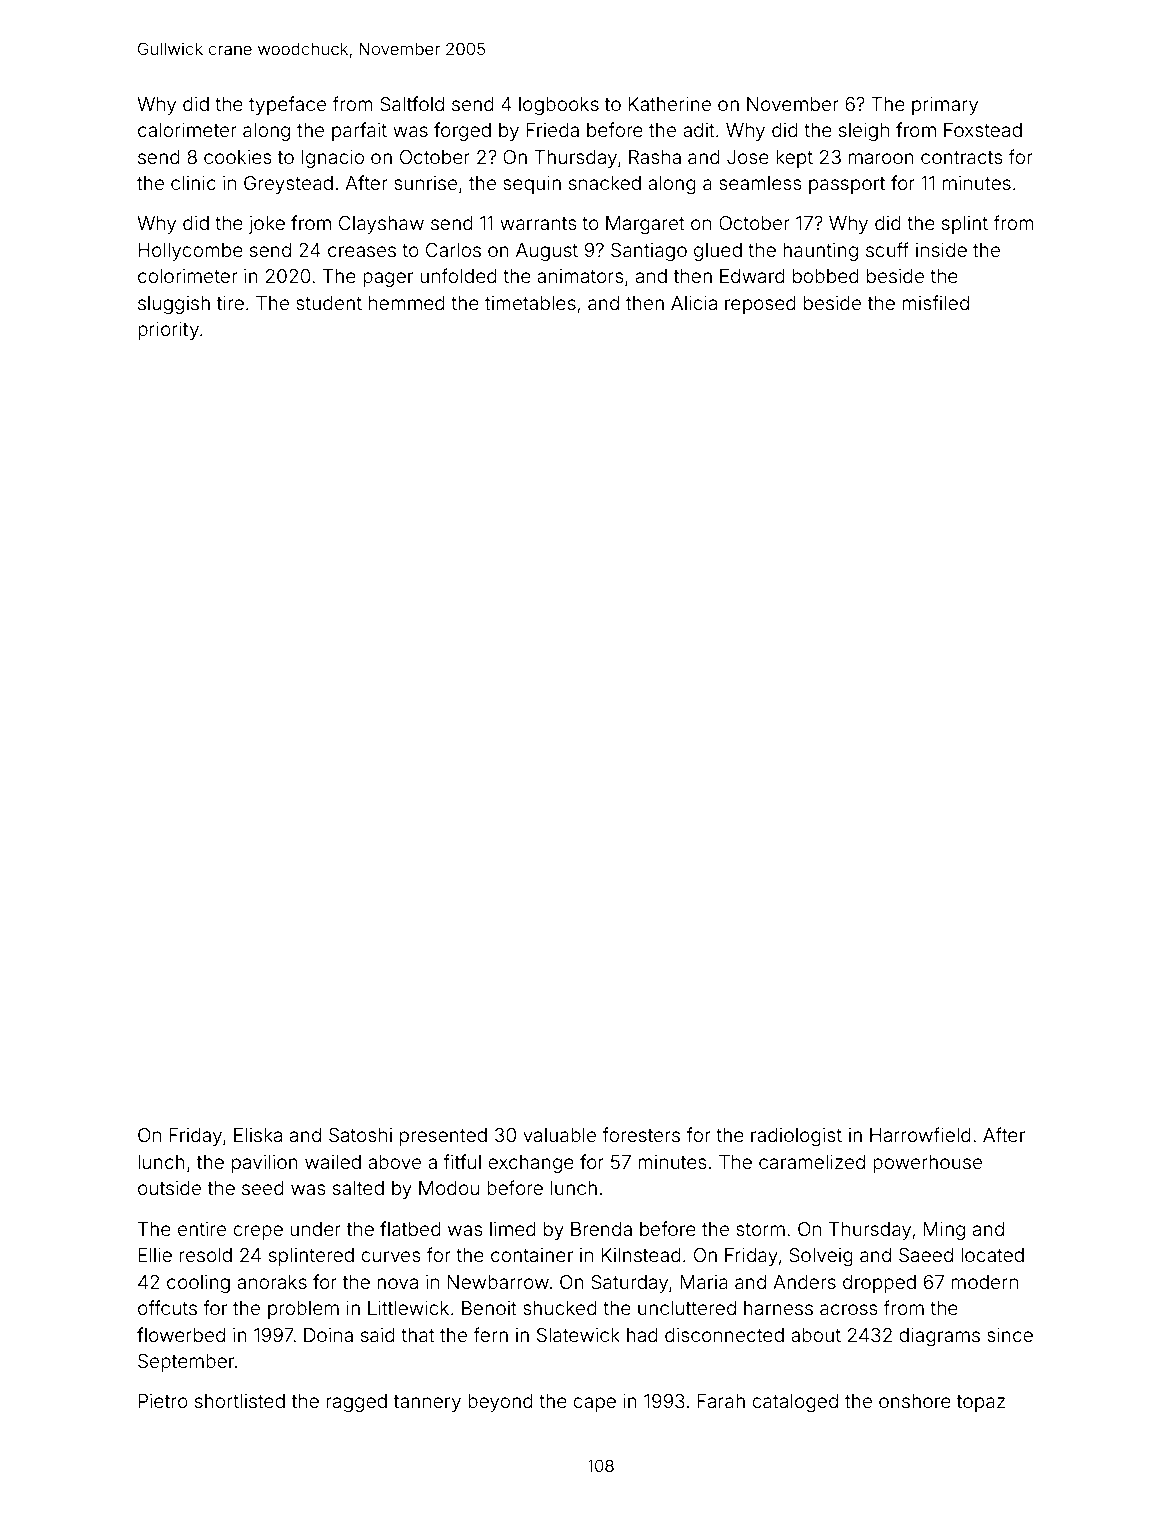  Describe the element at coordinates (920, 1134) in the image. I see `Harrowfield` at that location.
